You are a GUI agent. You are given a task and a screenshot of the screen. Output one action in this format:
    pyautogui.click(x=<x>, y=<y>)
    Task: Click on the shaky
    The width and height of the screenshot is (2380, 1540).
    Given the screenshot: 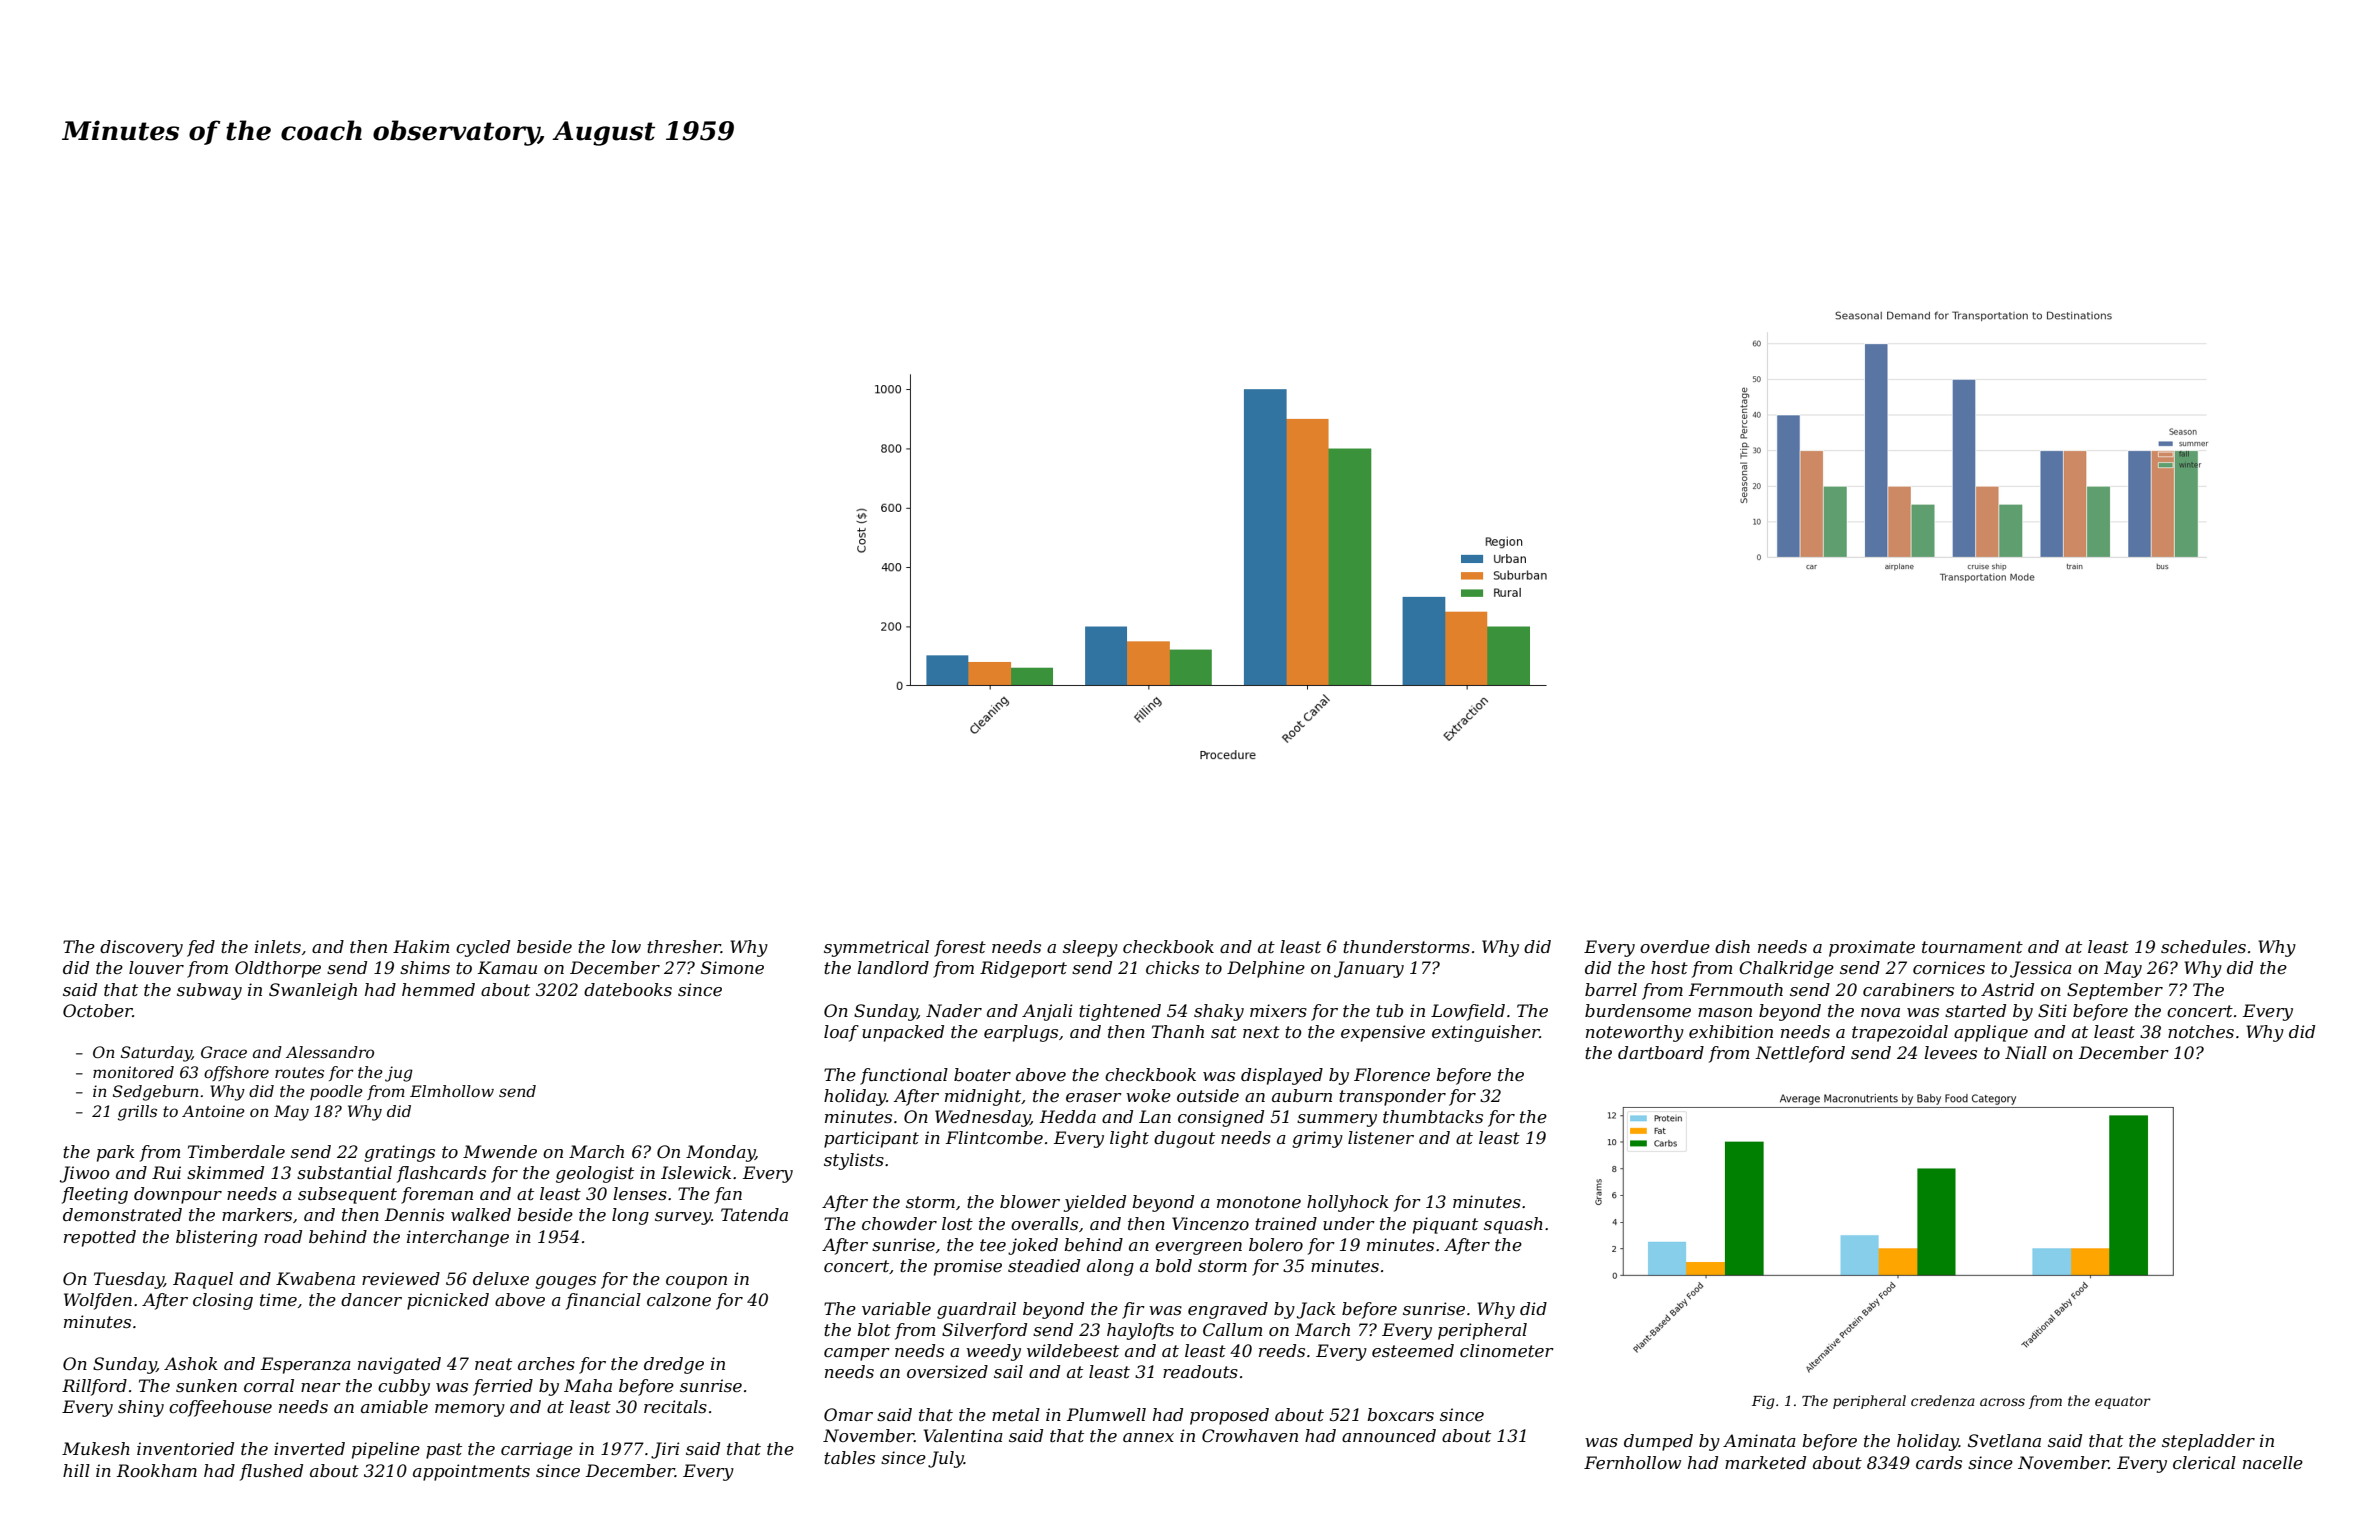 What is the action you would take?
    pyautogui.click(x=1219, y=1012)
